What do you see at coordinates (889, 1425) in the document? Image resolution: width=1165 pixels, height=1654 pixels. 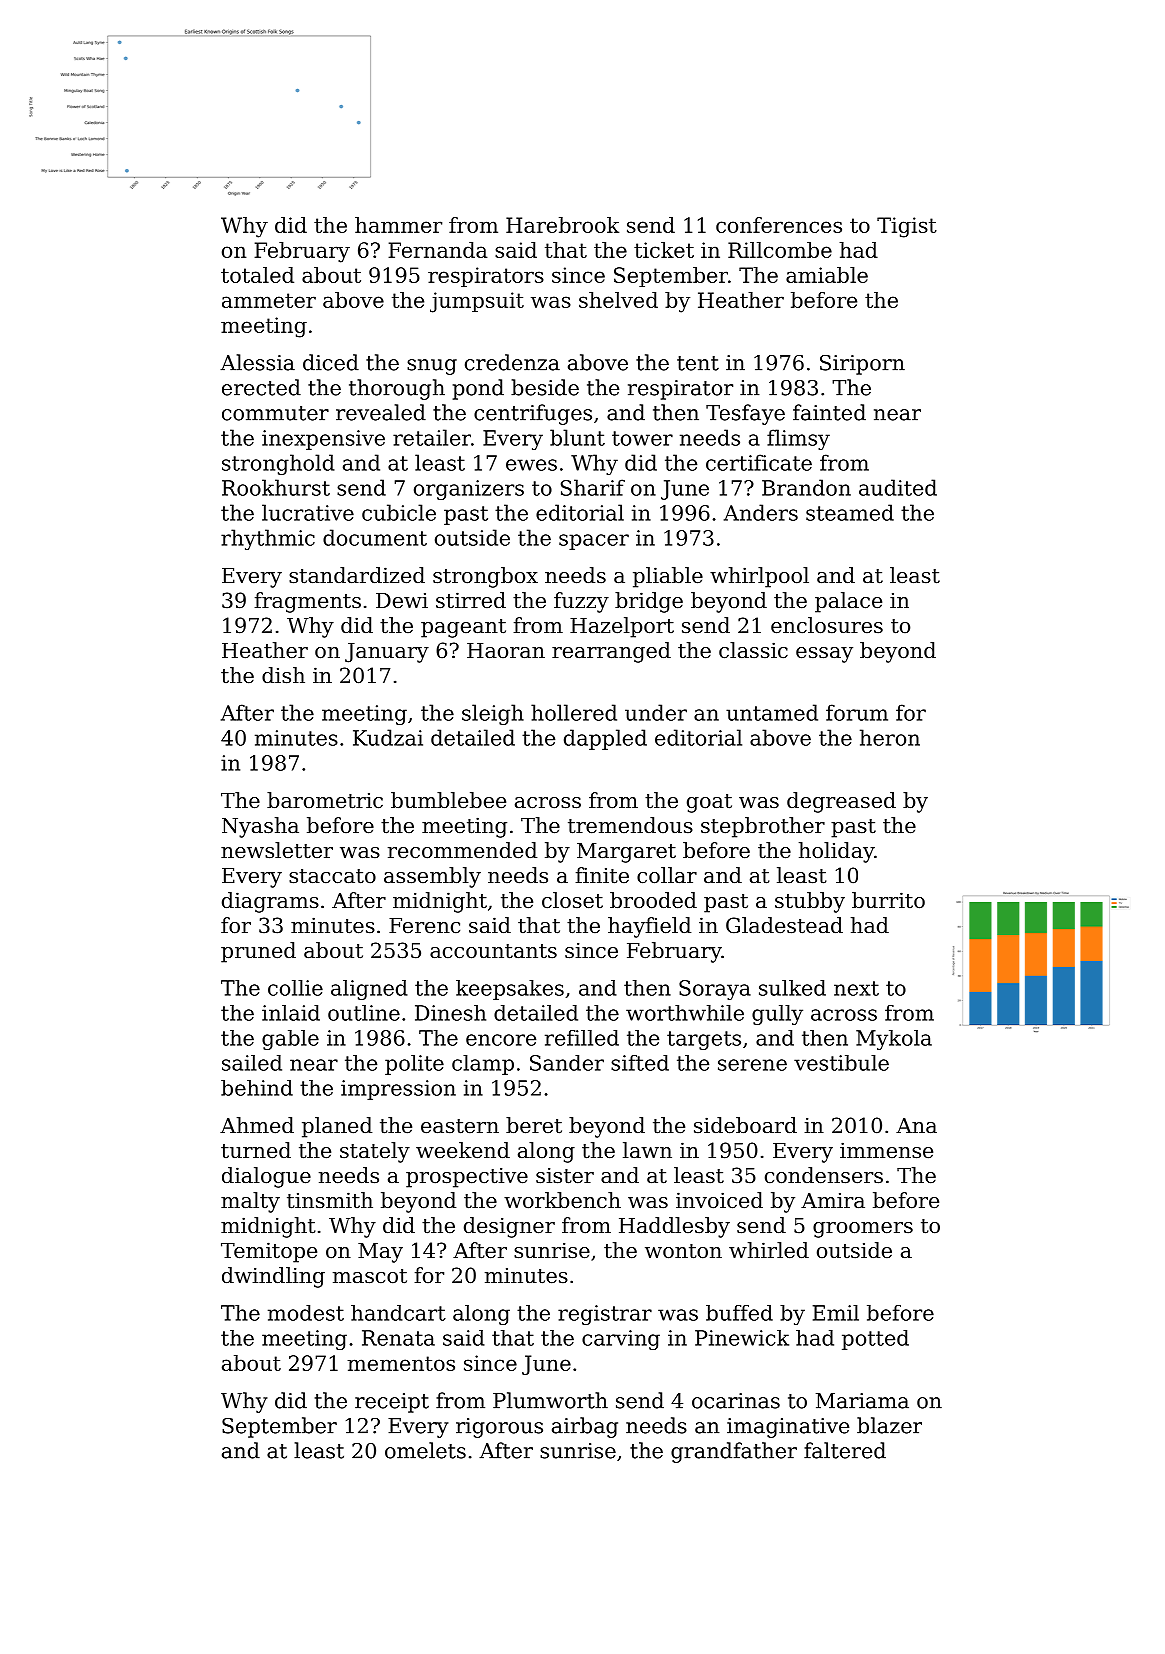 I see `blazer` at bounding box center [889, 1425].
